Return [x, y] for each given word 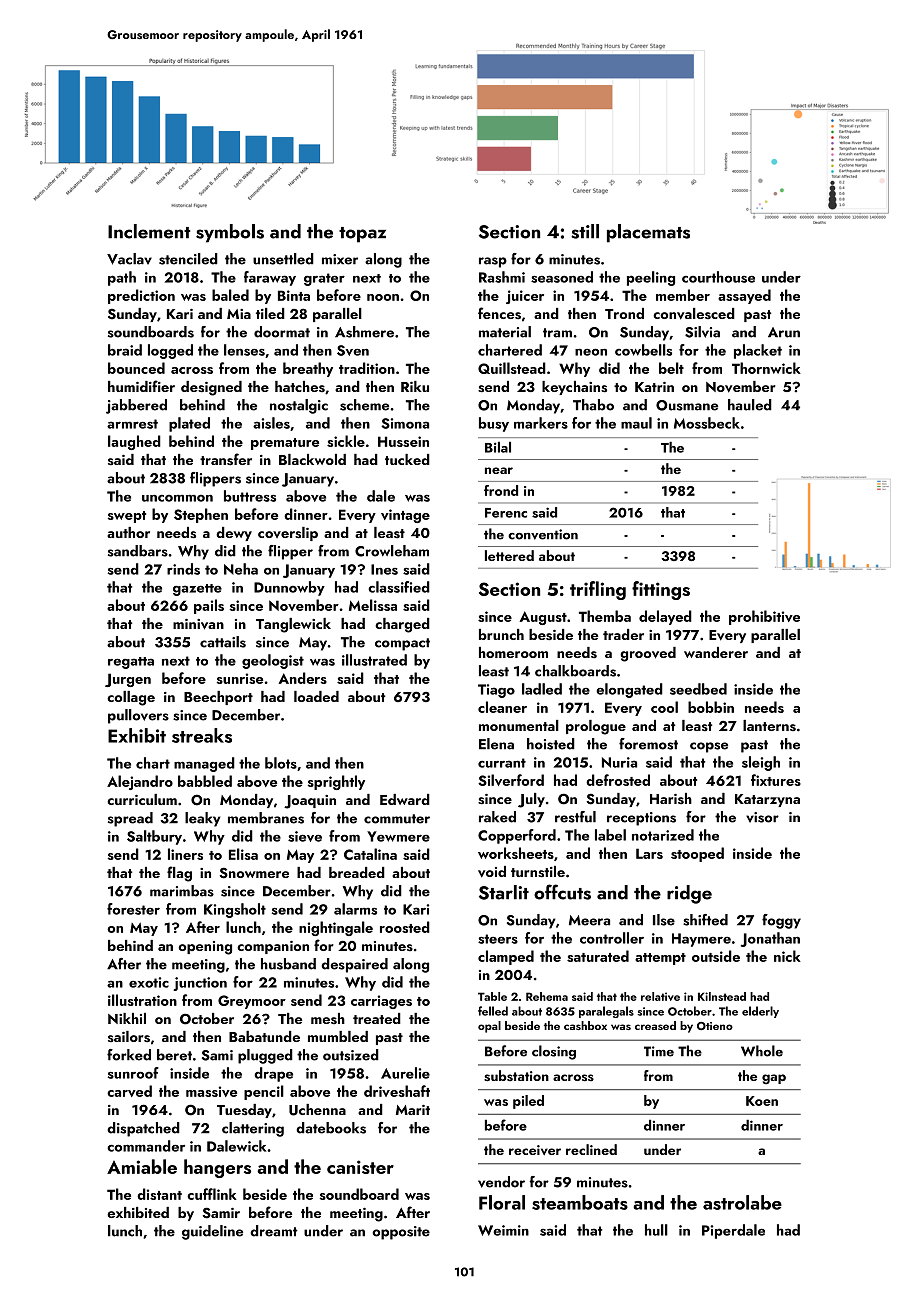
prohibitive [764, 617]
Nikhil [127, 1018]
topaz [362, 235]
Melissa [373, 605]
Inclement [149, 231]
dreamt [273, 1231]
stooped [697, 854]
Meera [589, 920]
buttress [250, 496]
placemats [648, 233]
